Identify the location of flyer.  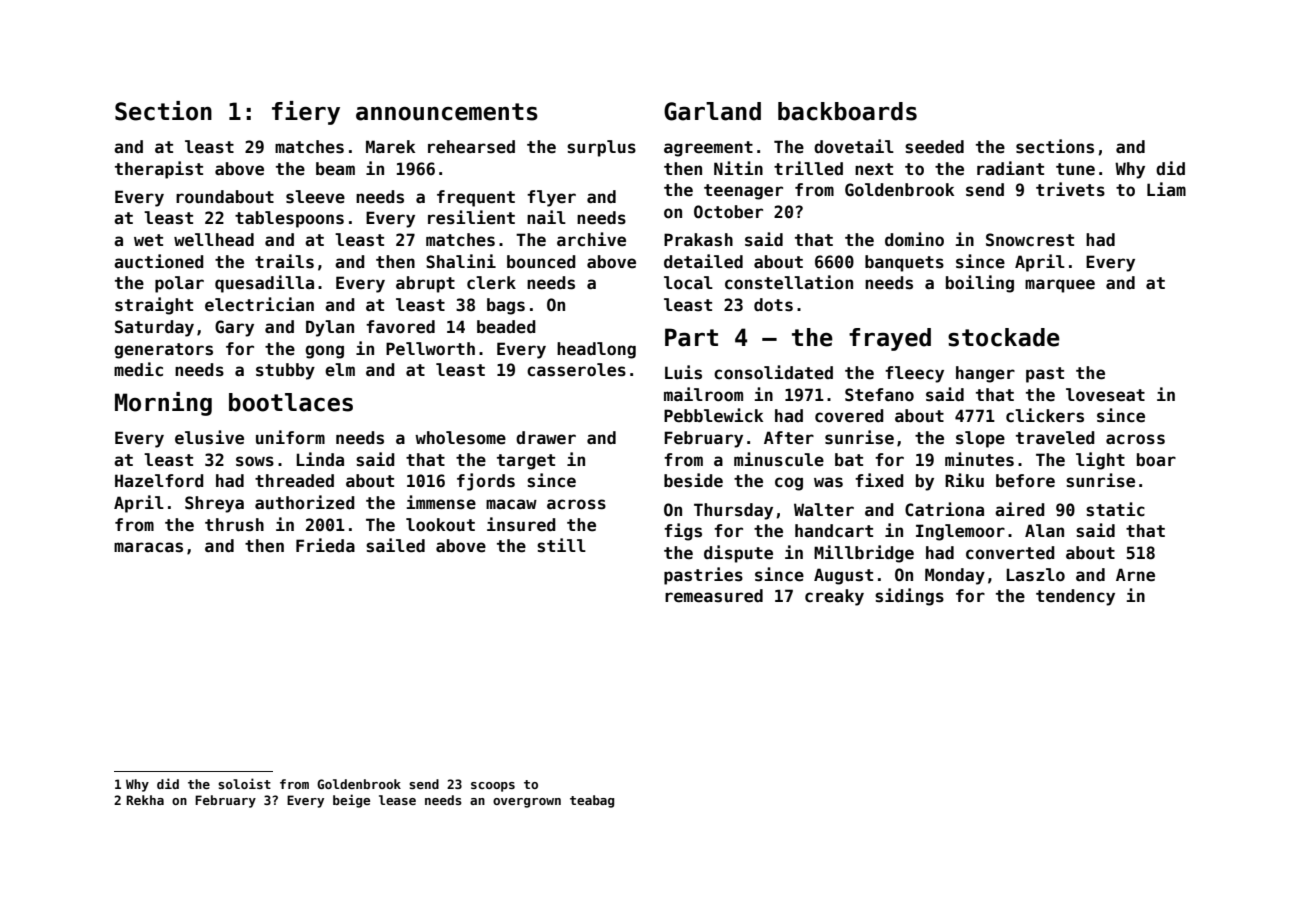
(551, 198).
